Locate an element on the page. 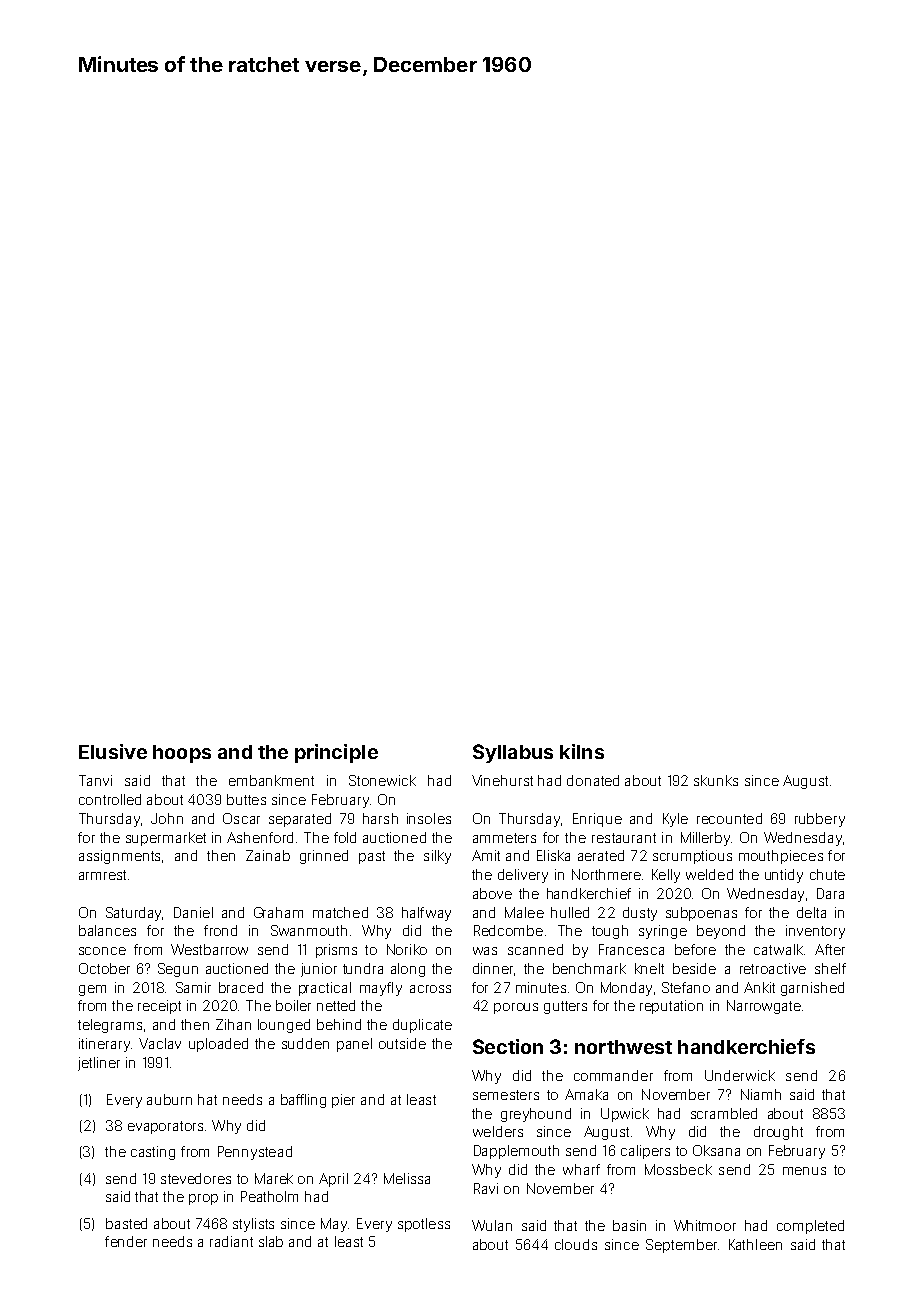 The image size is (924, 1308). shelf is located at coordinates (830, 968).
